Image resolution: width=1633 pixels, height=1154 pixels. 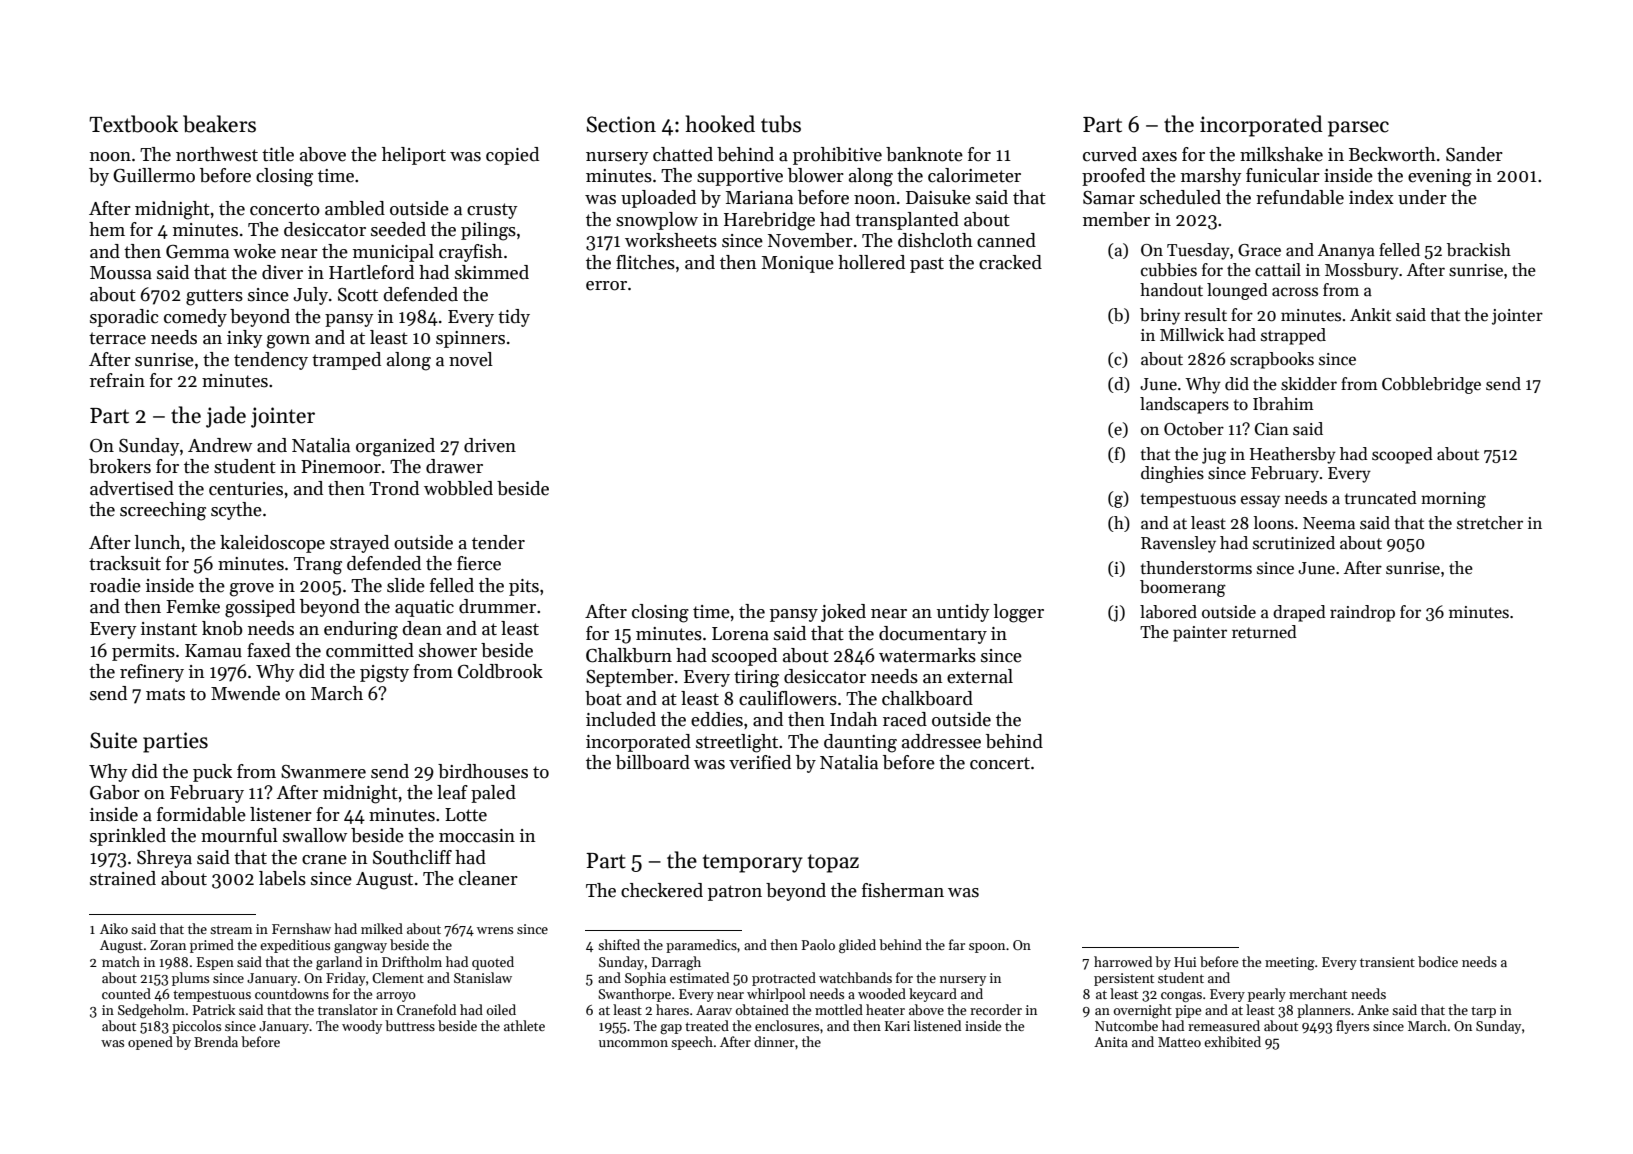 What do you see at coordinates (1295, 292) in the screenshot?
I see `across` at bounding box center [1295, 292].
